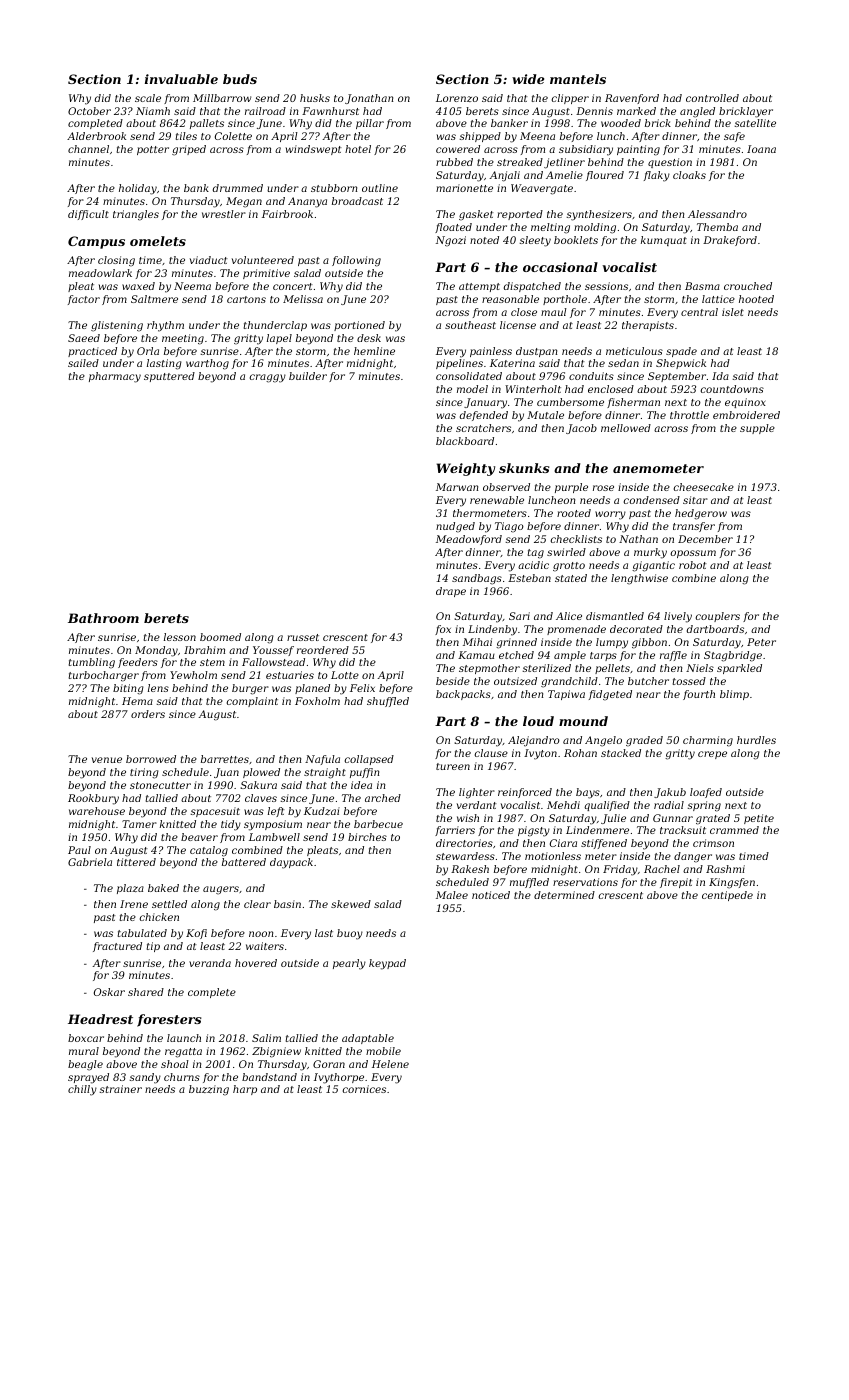 The image size is (849, 1400). What do you see at coordinates (528, 79) in the image?
I see `wide` at bounding box center [528, 79].
